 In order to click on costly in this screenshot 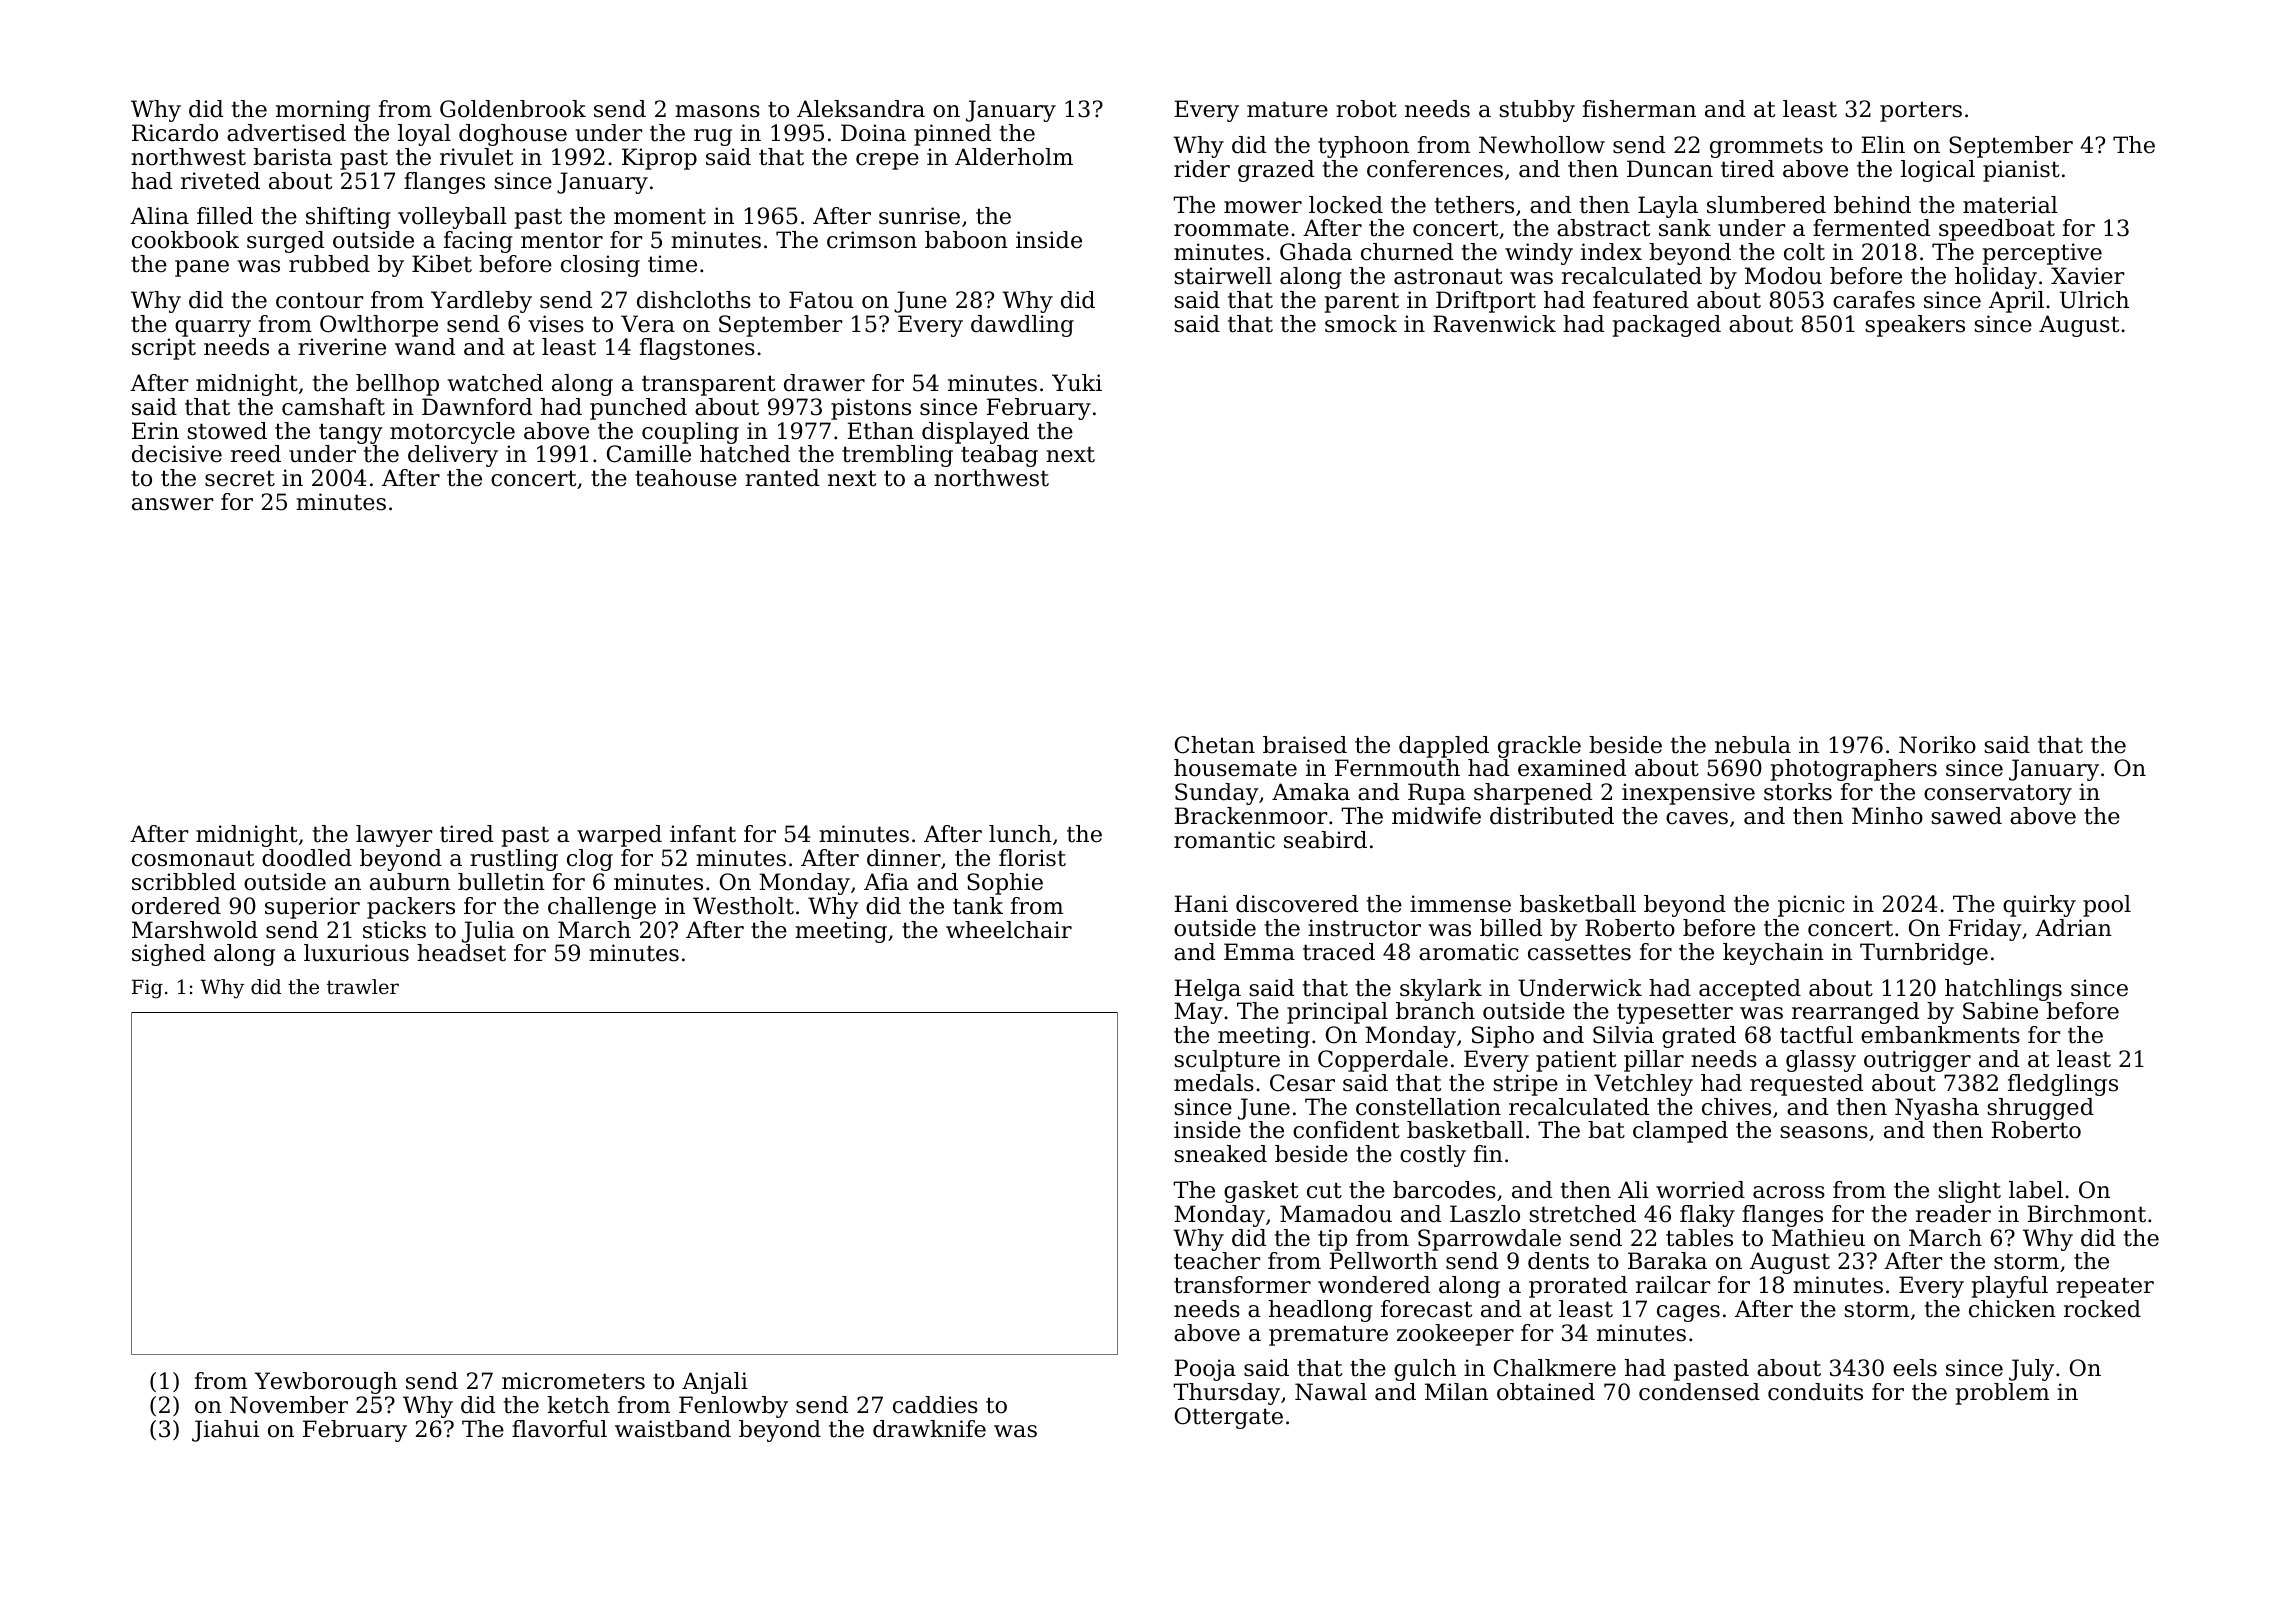, I will do `click(1433, 1156)`.
